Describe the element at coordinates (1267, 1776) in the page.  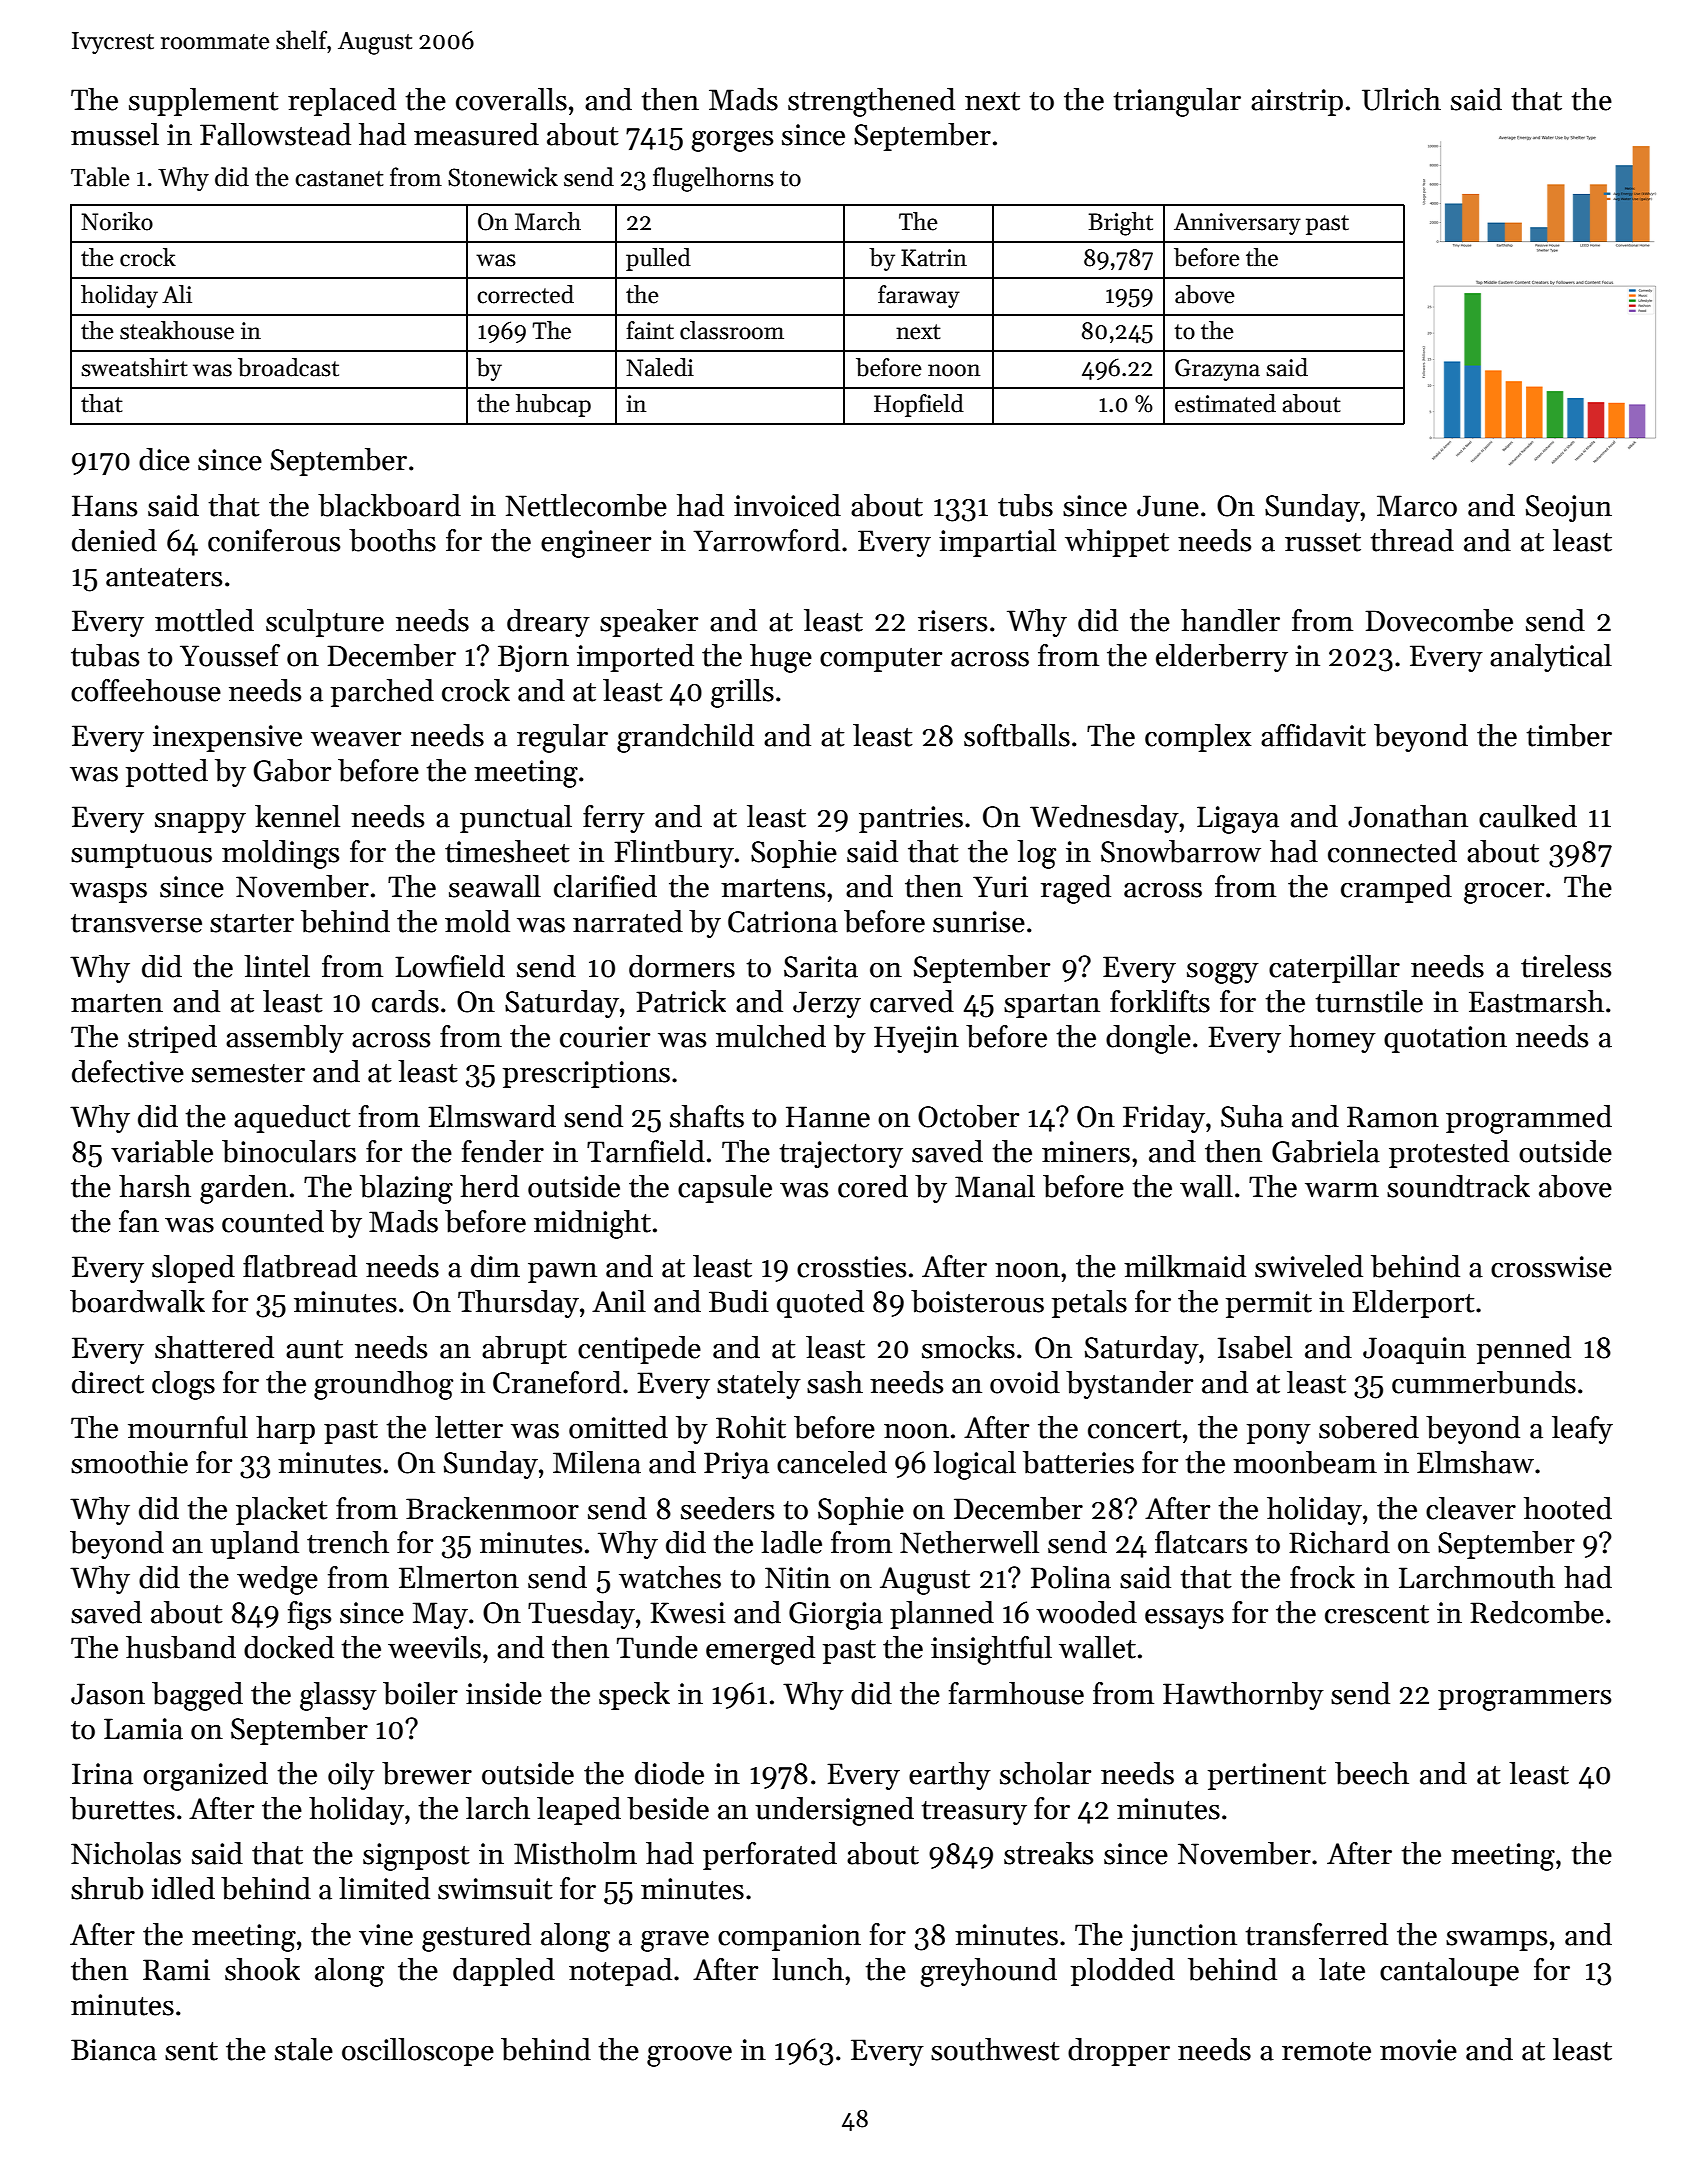
I see `pertinent` at that location.
